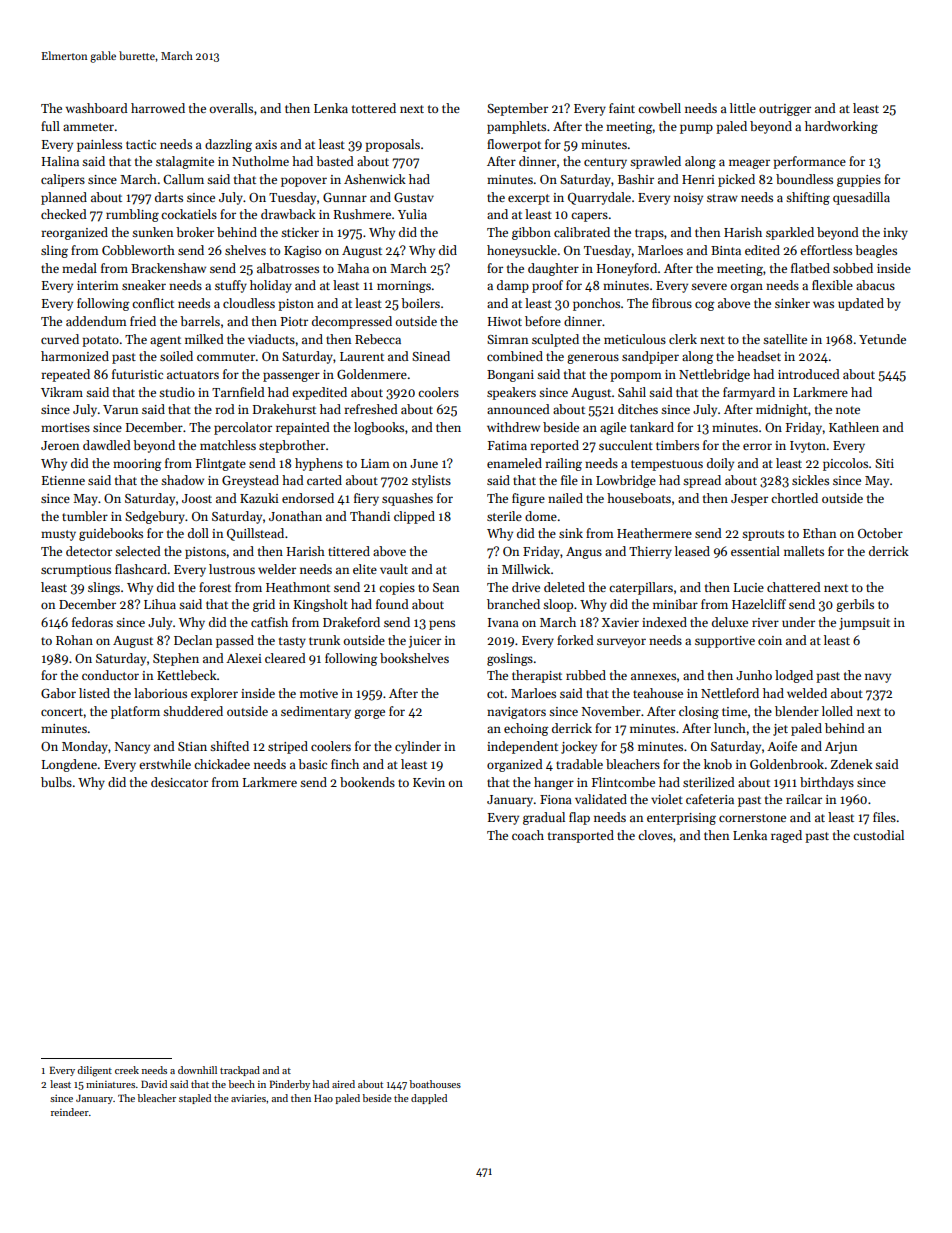  What do you see at coordinates (841, 127) in the page?
I see `hardworking` at bounding box center [841, 127].
